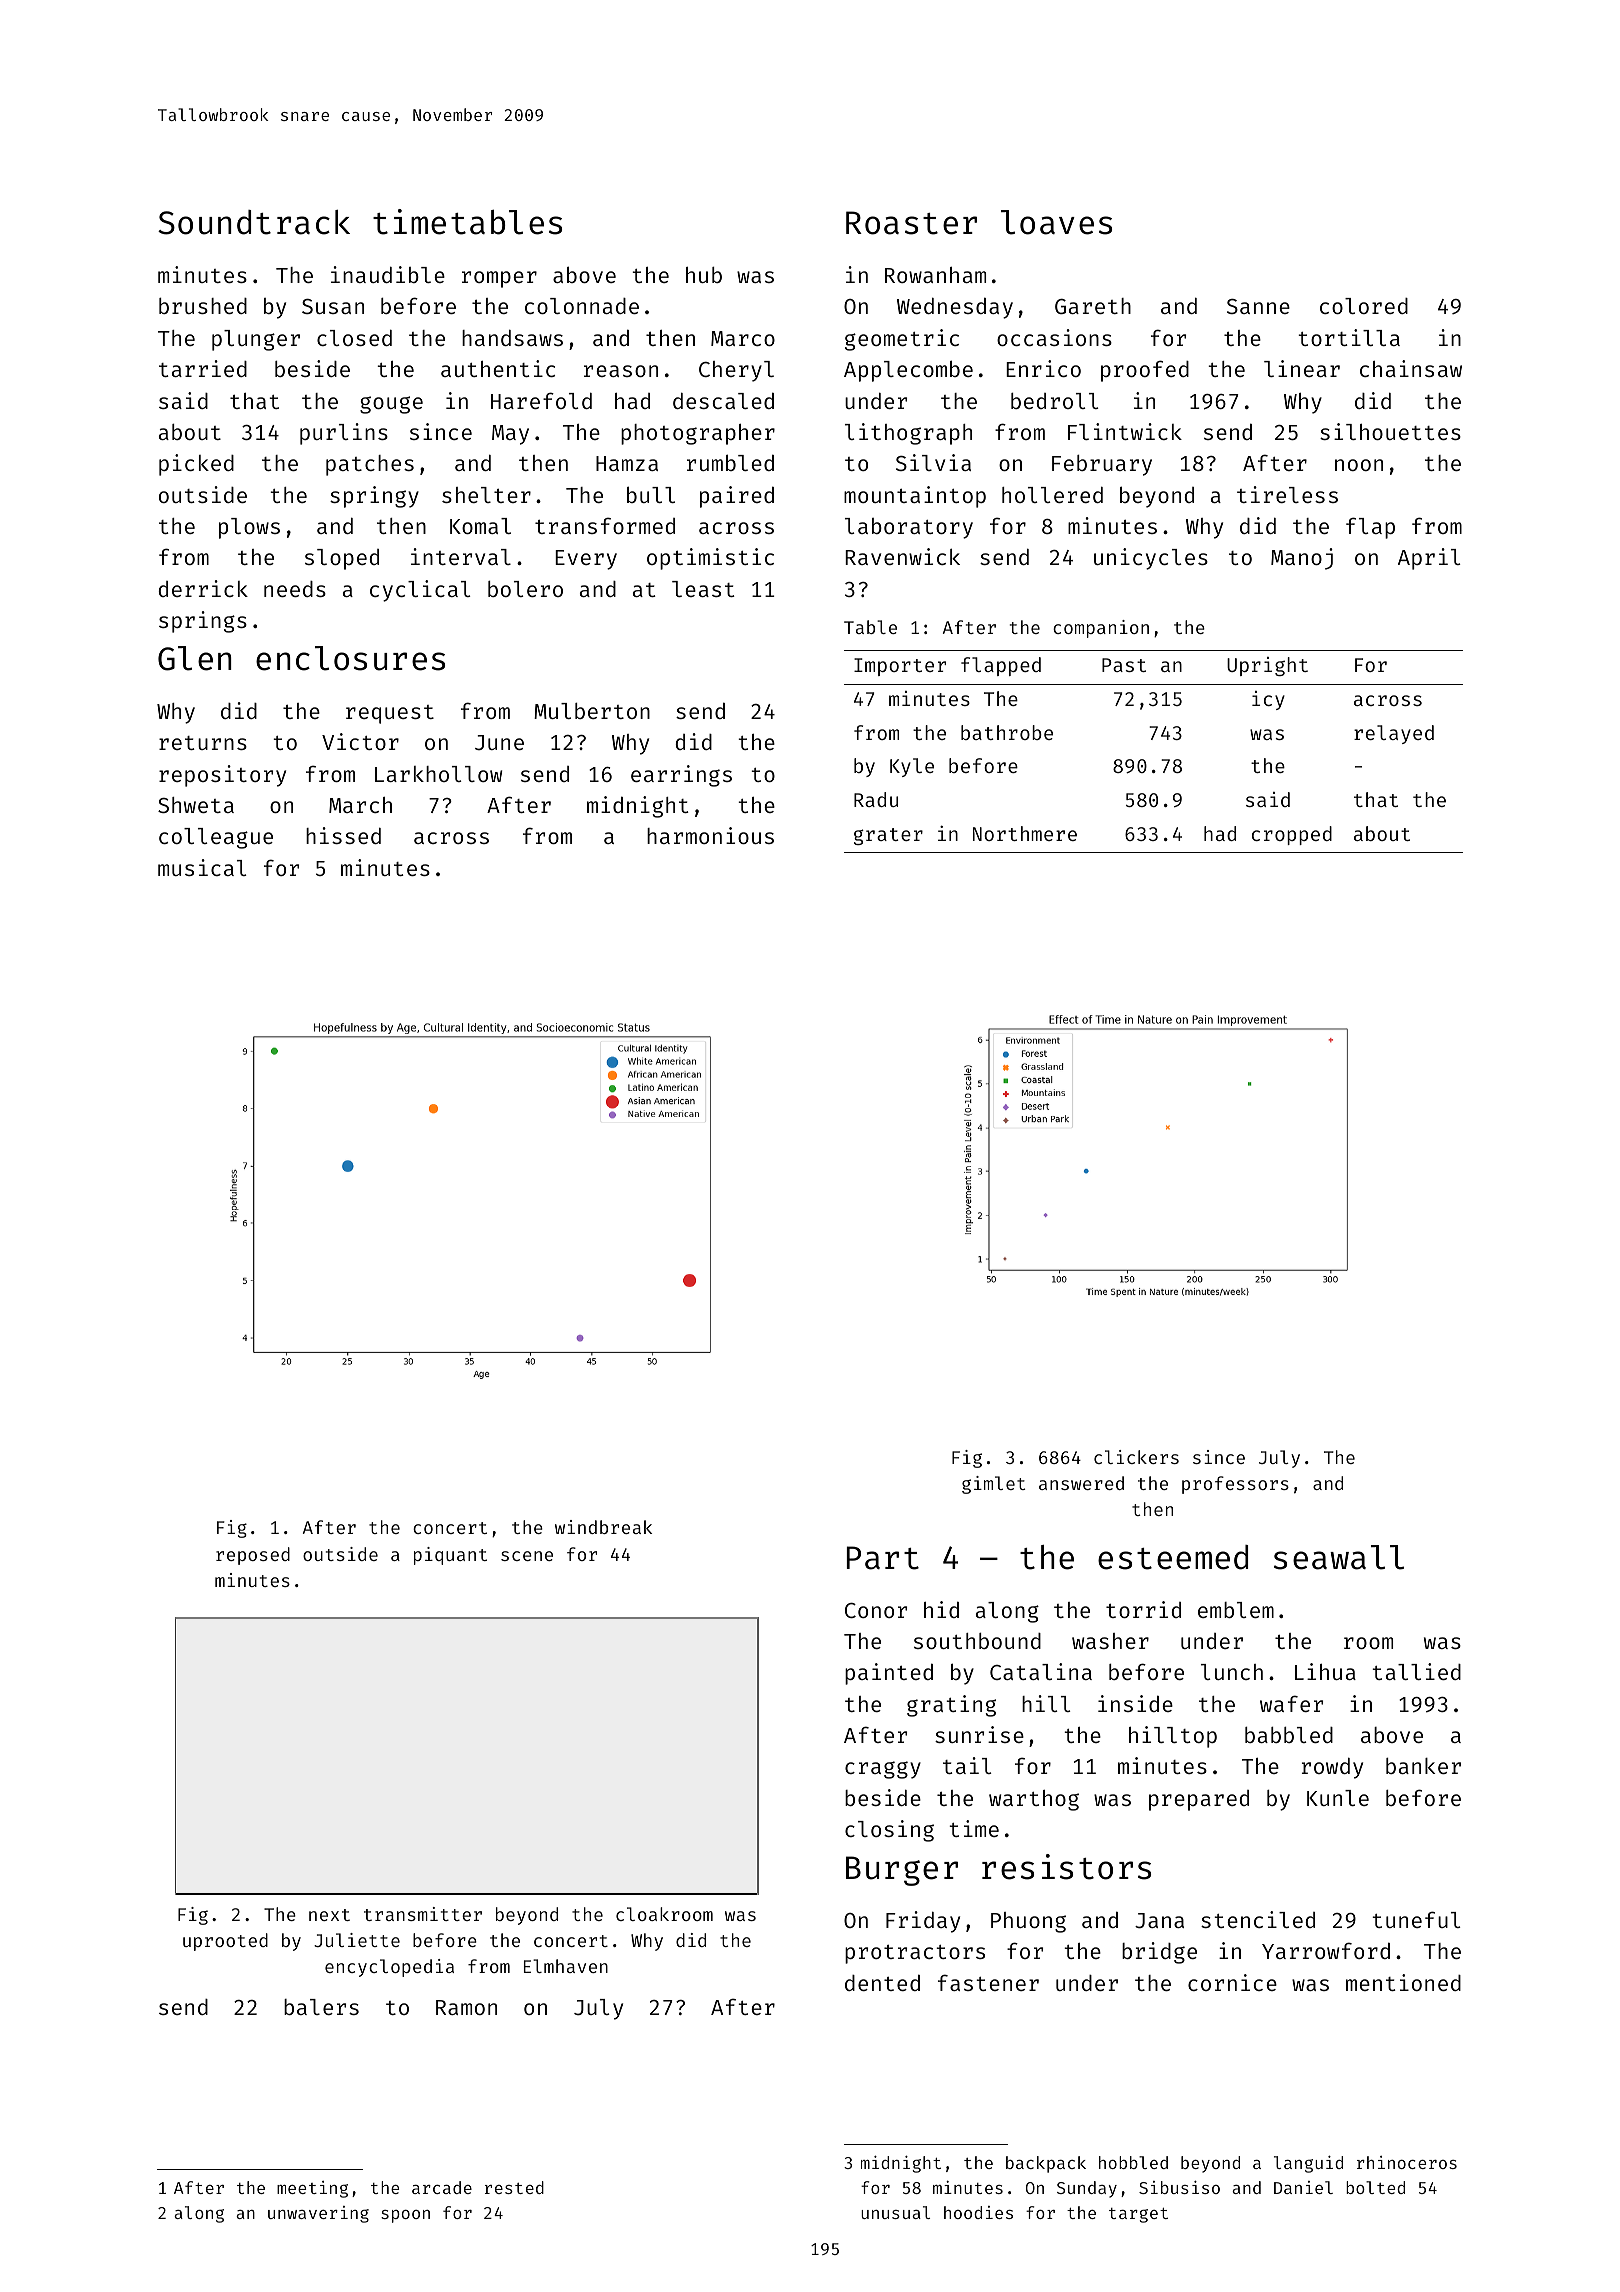  Describe the element at coordinates (1138, 2215) in the screenshot. I see `target` at that location.
